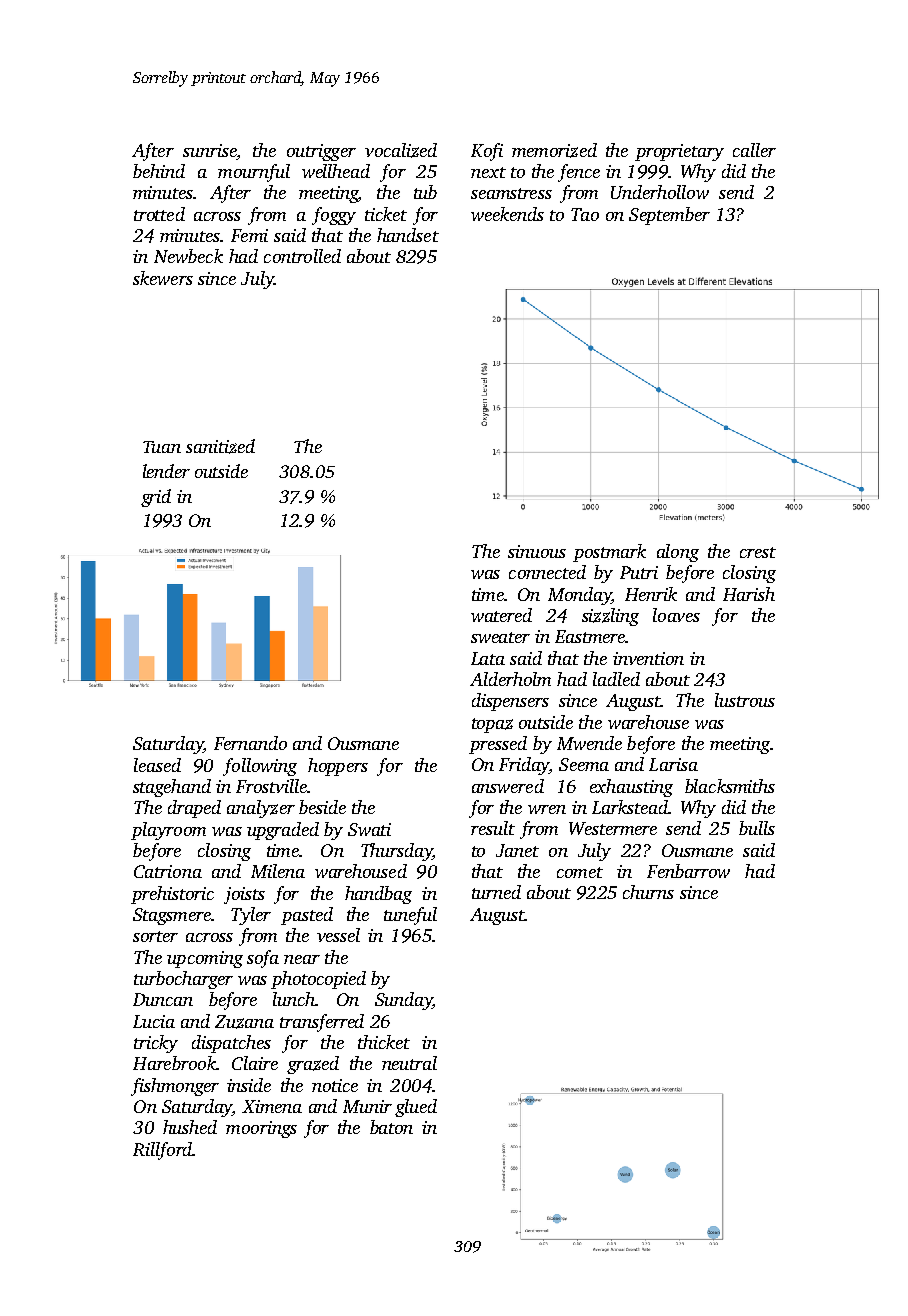 The image size is (908, 1316). What do you see at coordinates (244, 895) in the page?
I see `joists` at bounding box center [244, 895].
